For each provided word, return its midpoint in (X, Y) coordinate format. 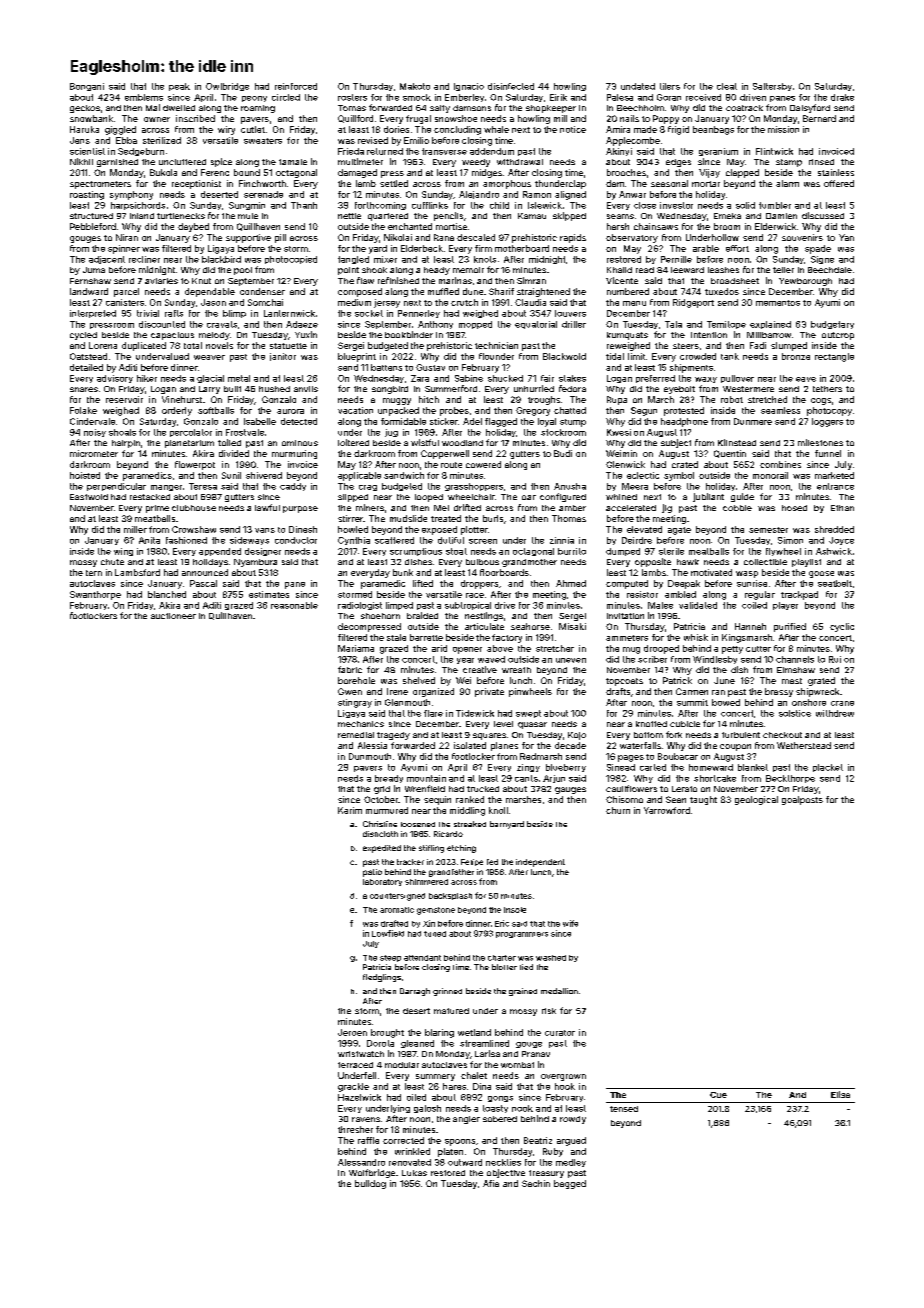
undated (638, 86)
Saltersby (772, 87)
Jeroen (352, 1032)
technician (496, 345)
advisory (115, 379)
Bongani (87, 87)
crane (842, 703)
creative (480, 669)
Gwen (350, 691)
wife (570, 923)
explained (770, 325)
